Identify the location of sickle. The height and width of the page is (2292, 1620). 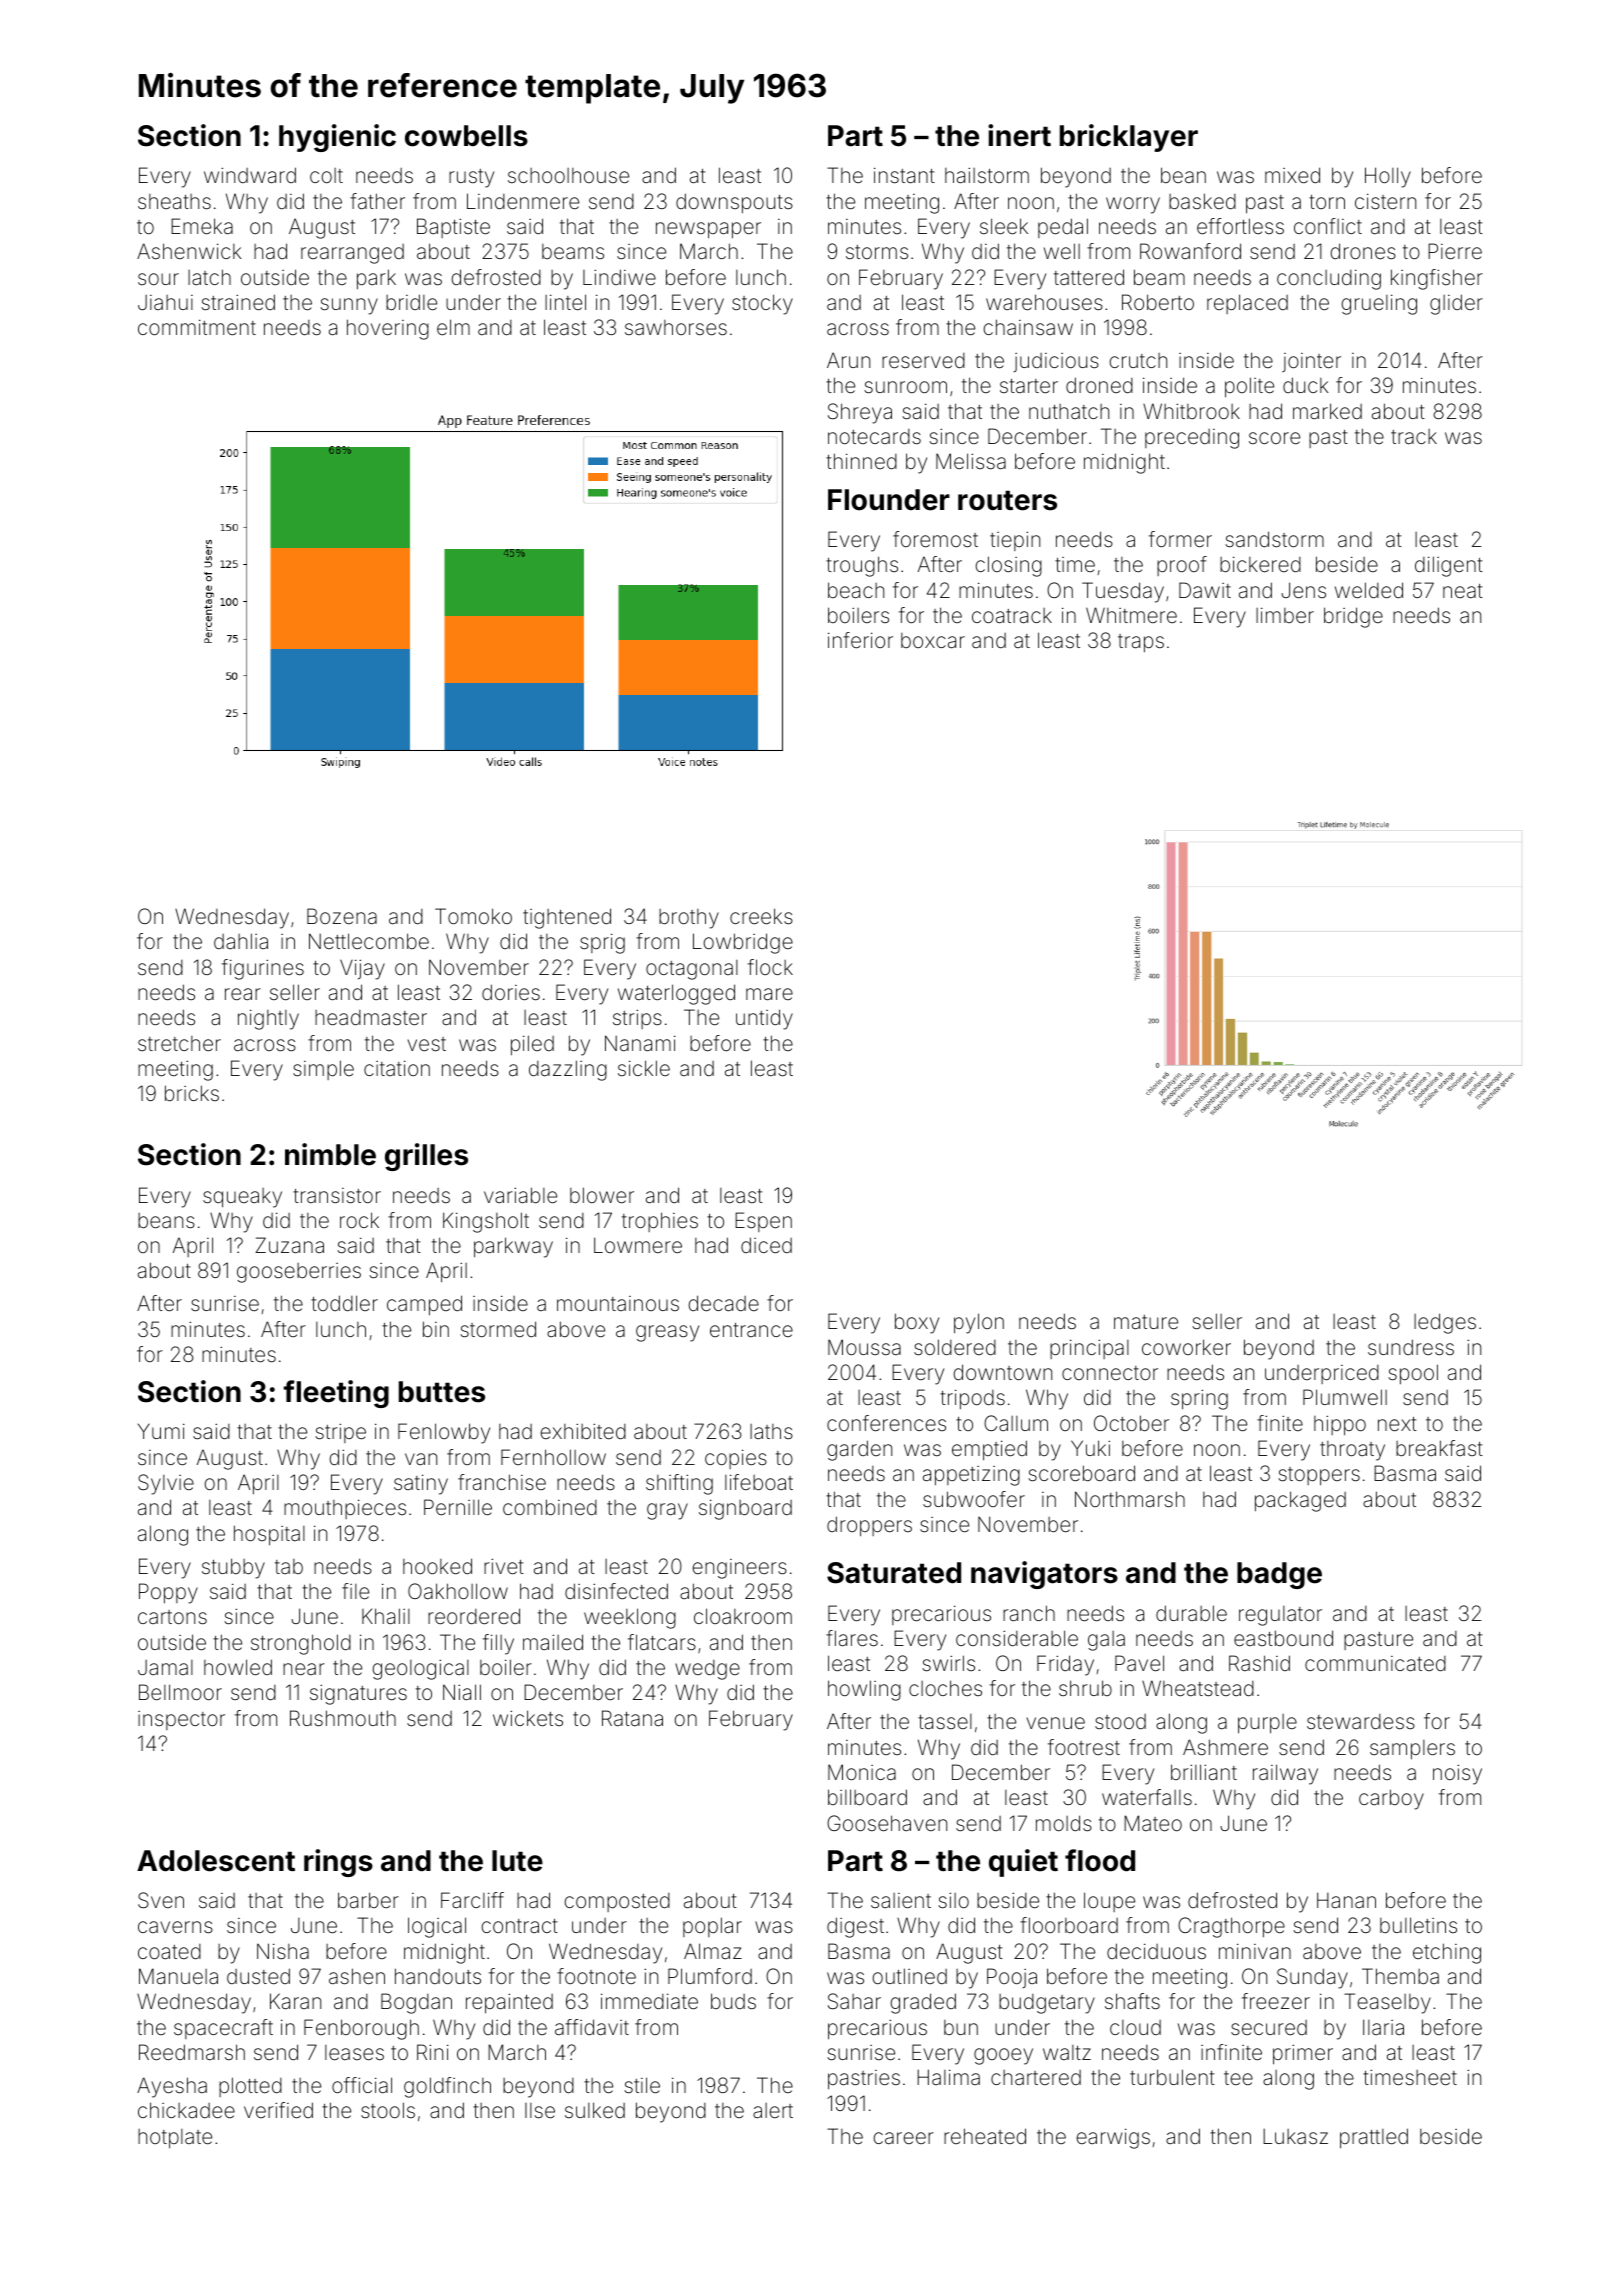
(644, 1068).
